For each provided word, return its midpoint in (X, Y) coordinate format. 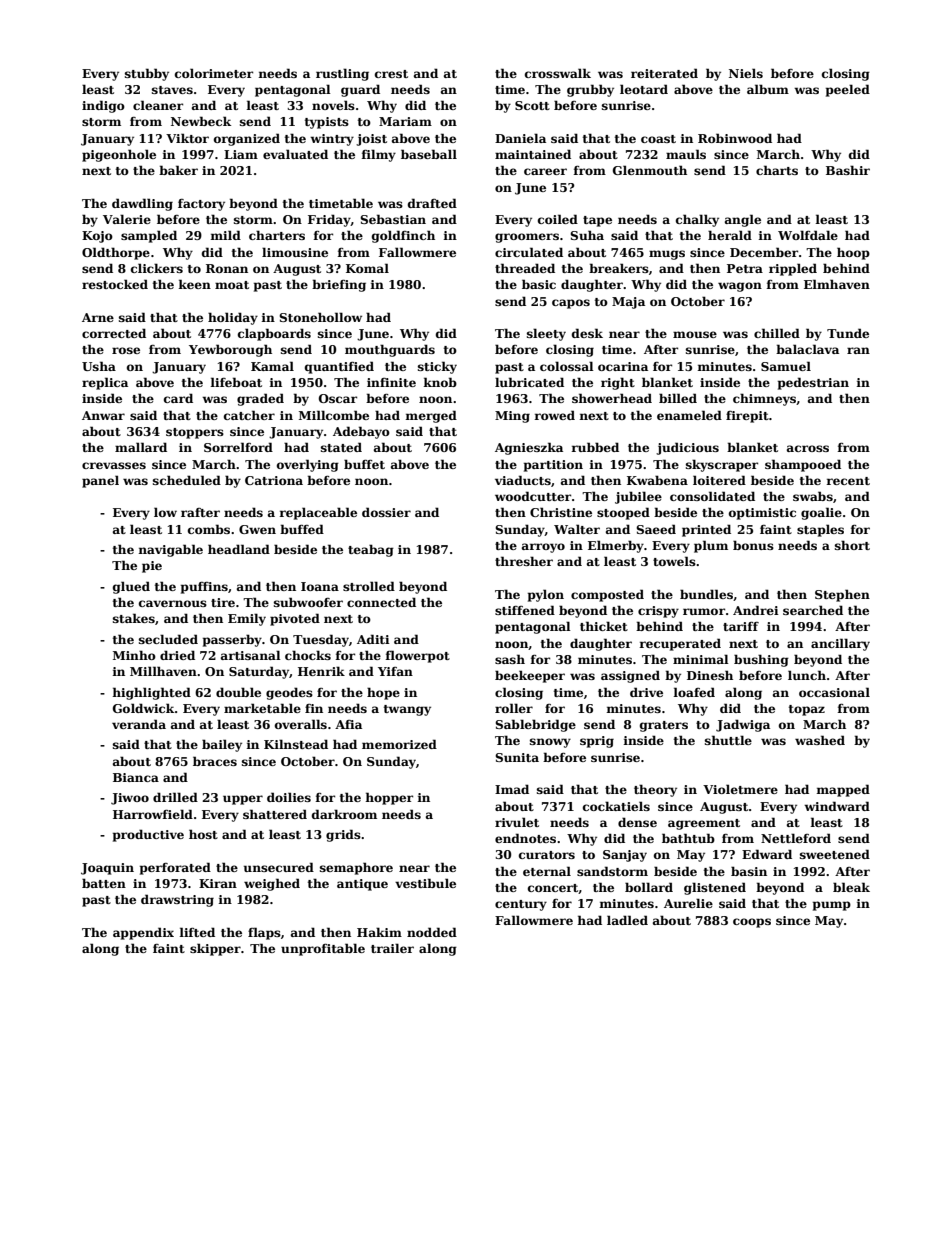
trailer (392, 948)
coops (752, 923)
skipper (215, 949)
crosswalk (558, 73)
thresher (524, 561)
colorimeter (214, 73)
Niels (746, 73)
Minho (134, 655)
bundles (706, 594)
